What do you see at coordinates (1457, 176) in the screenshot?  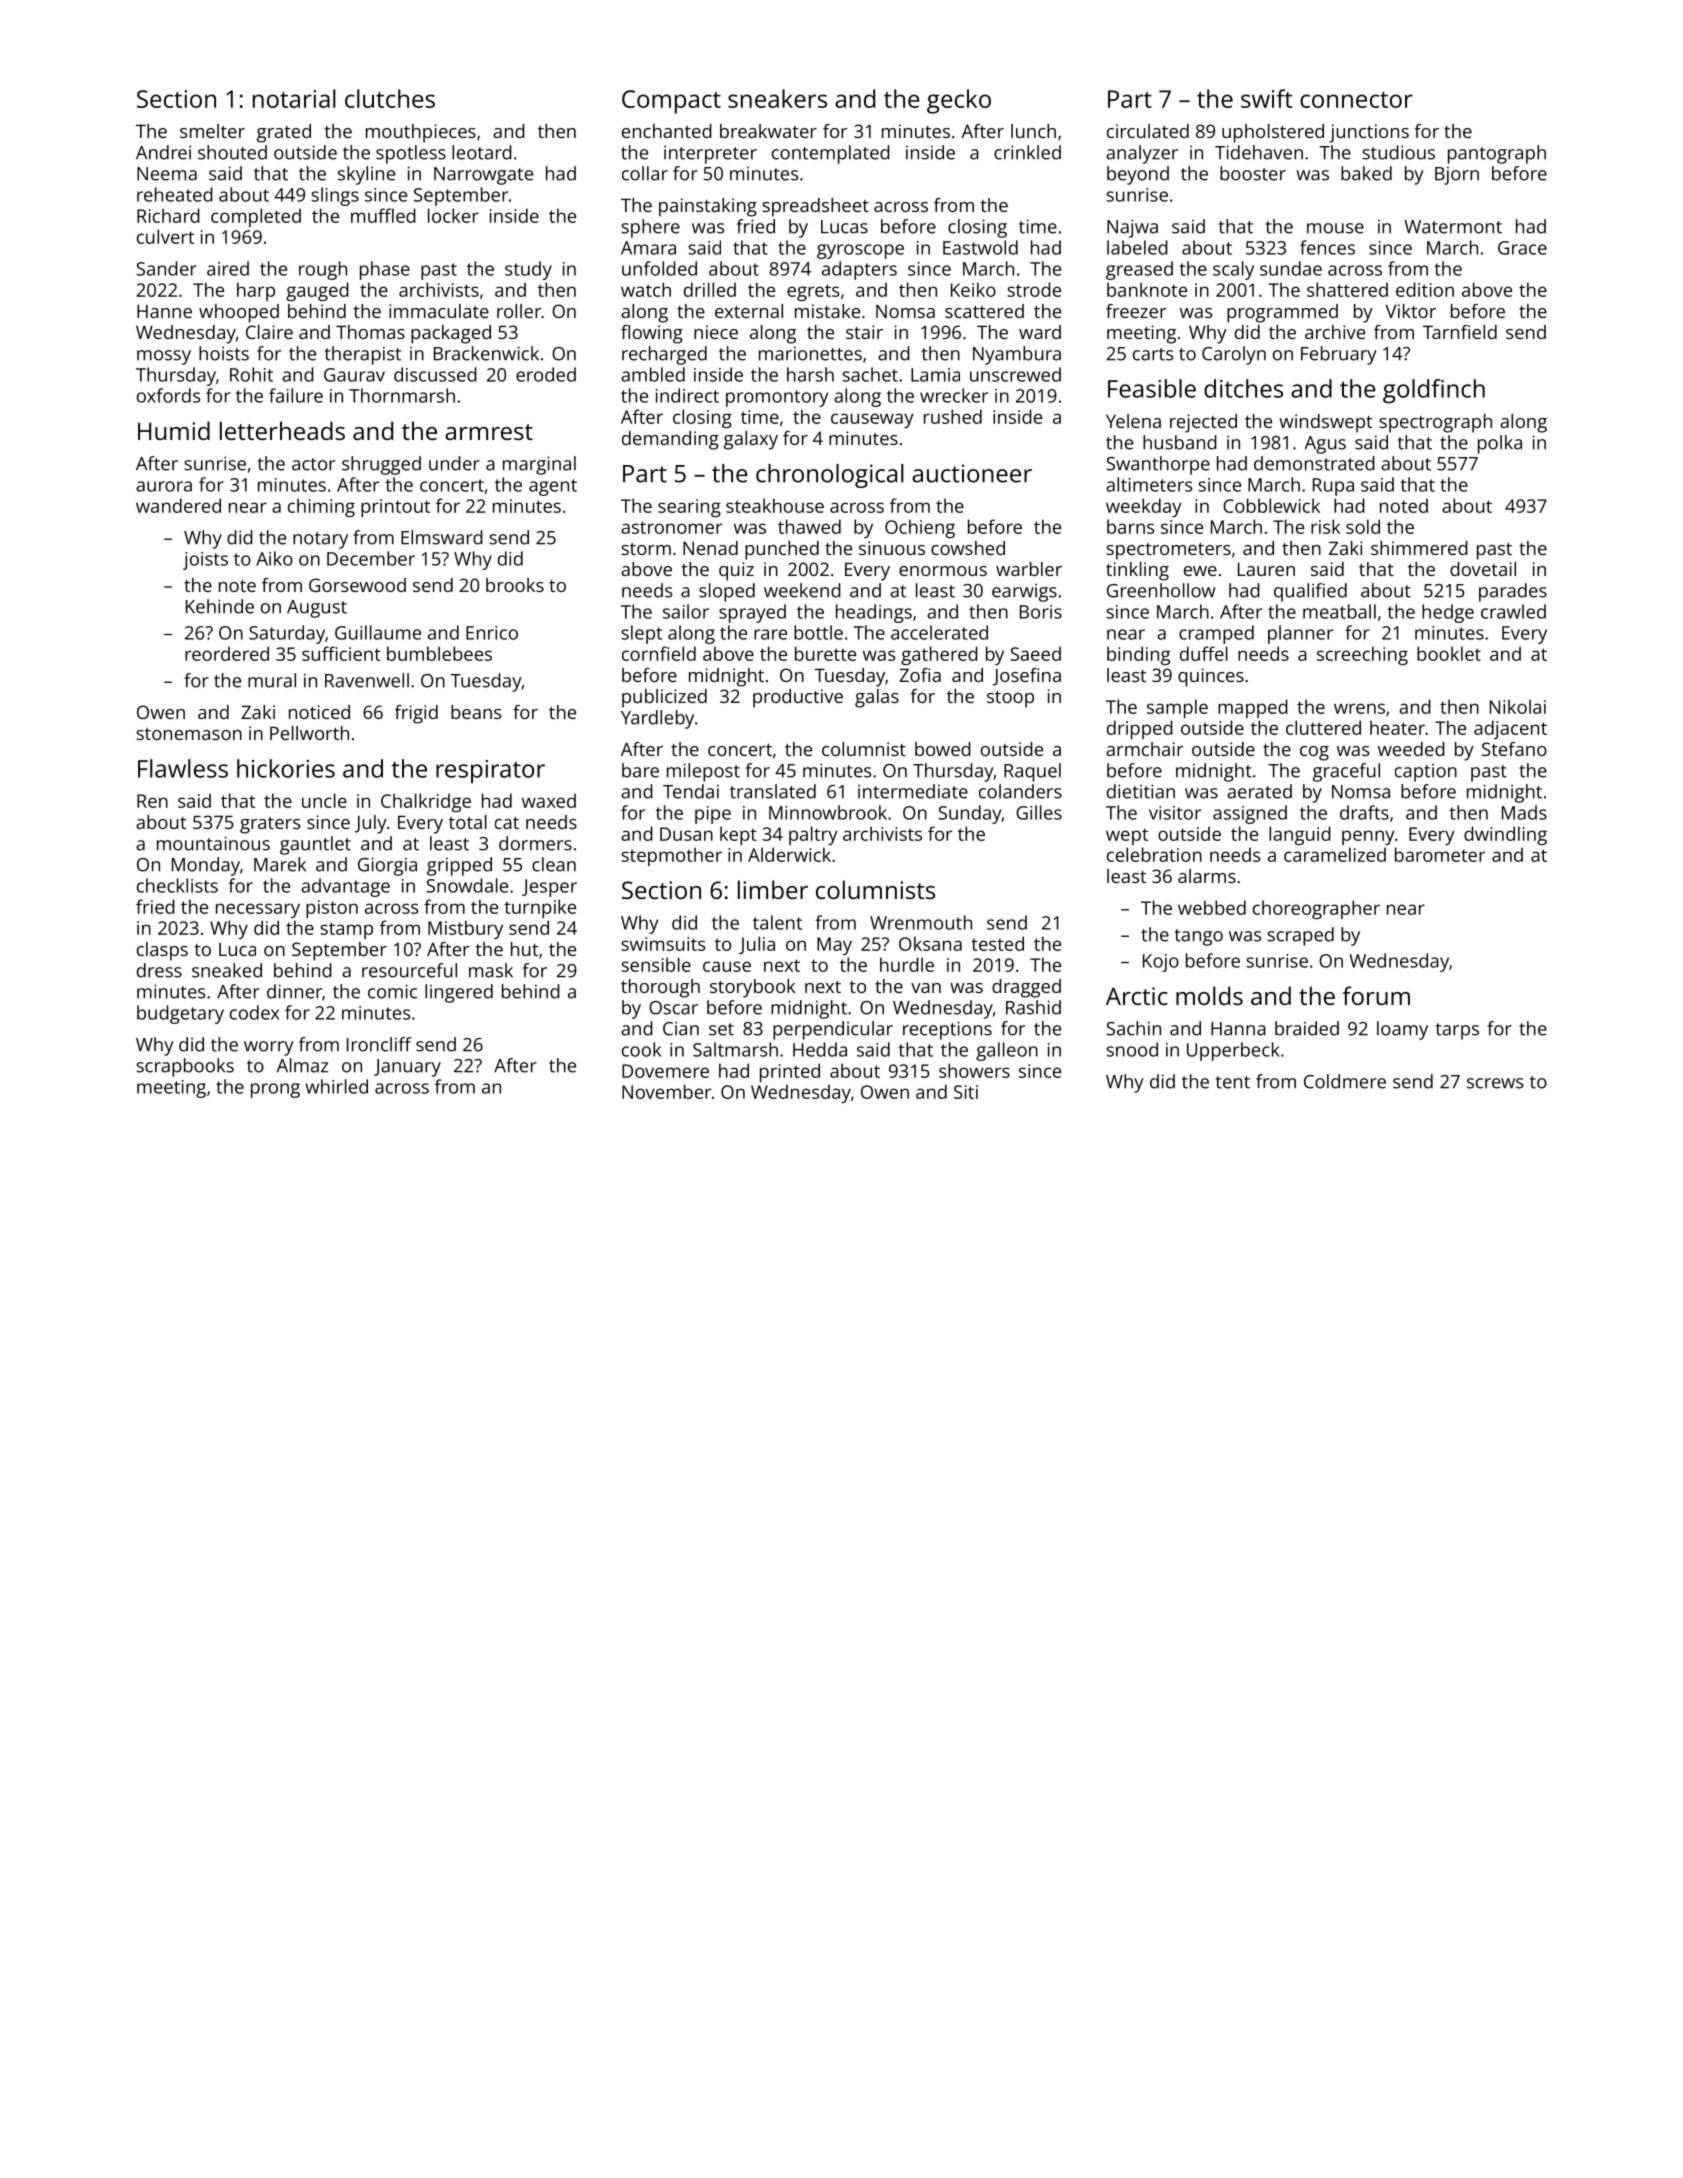 I see `Bjorn` at bounding box center [1457, 176].
